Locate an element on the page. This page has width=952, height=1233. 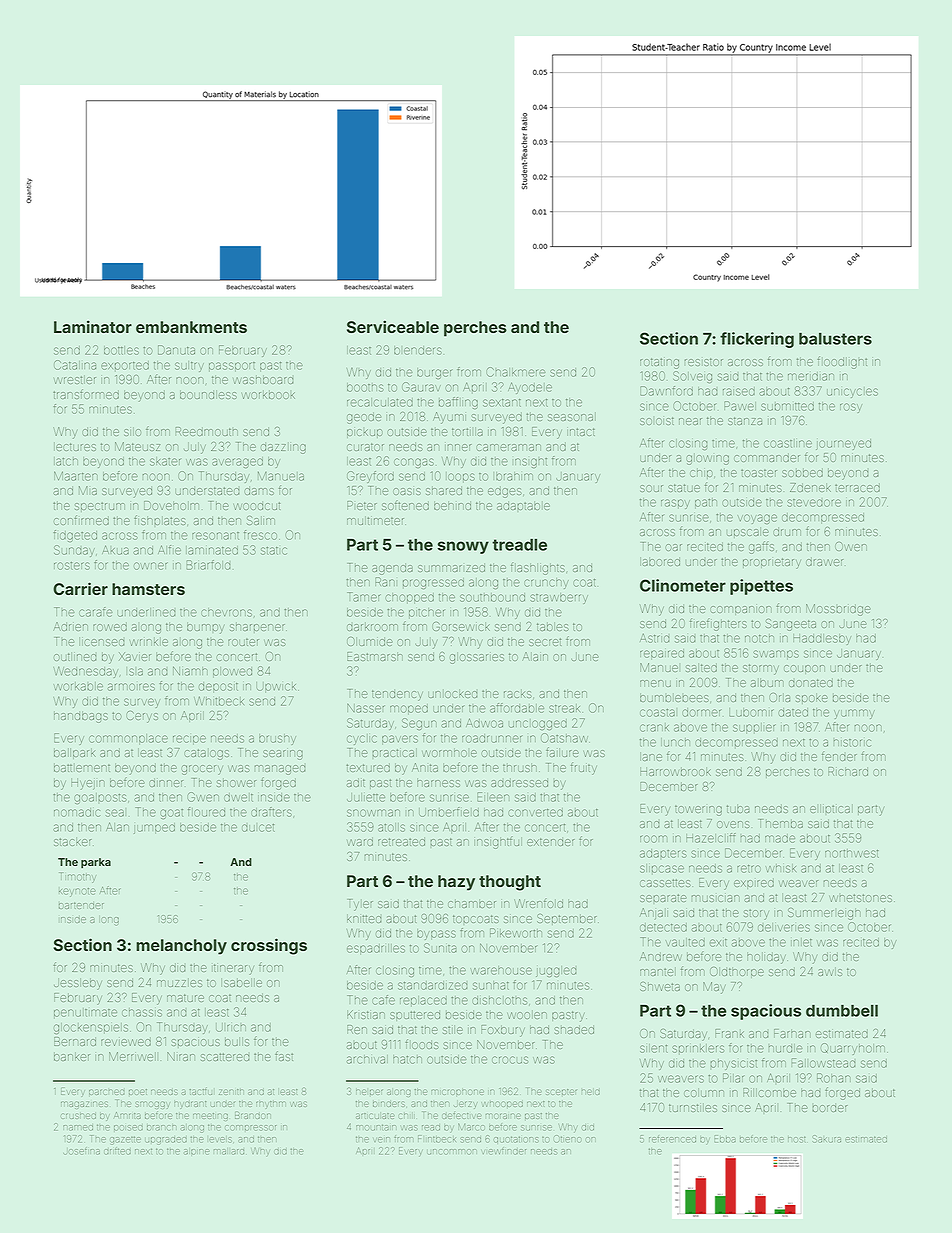
battlement is located at coordinates (82, 768).
